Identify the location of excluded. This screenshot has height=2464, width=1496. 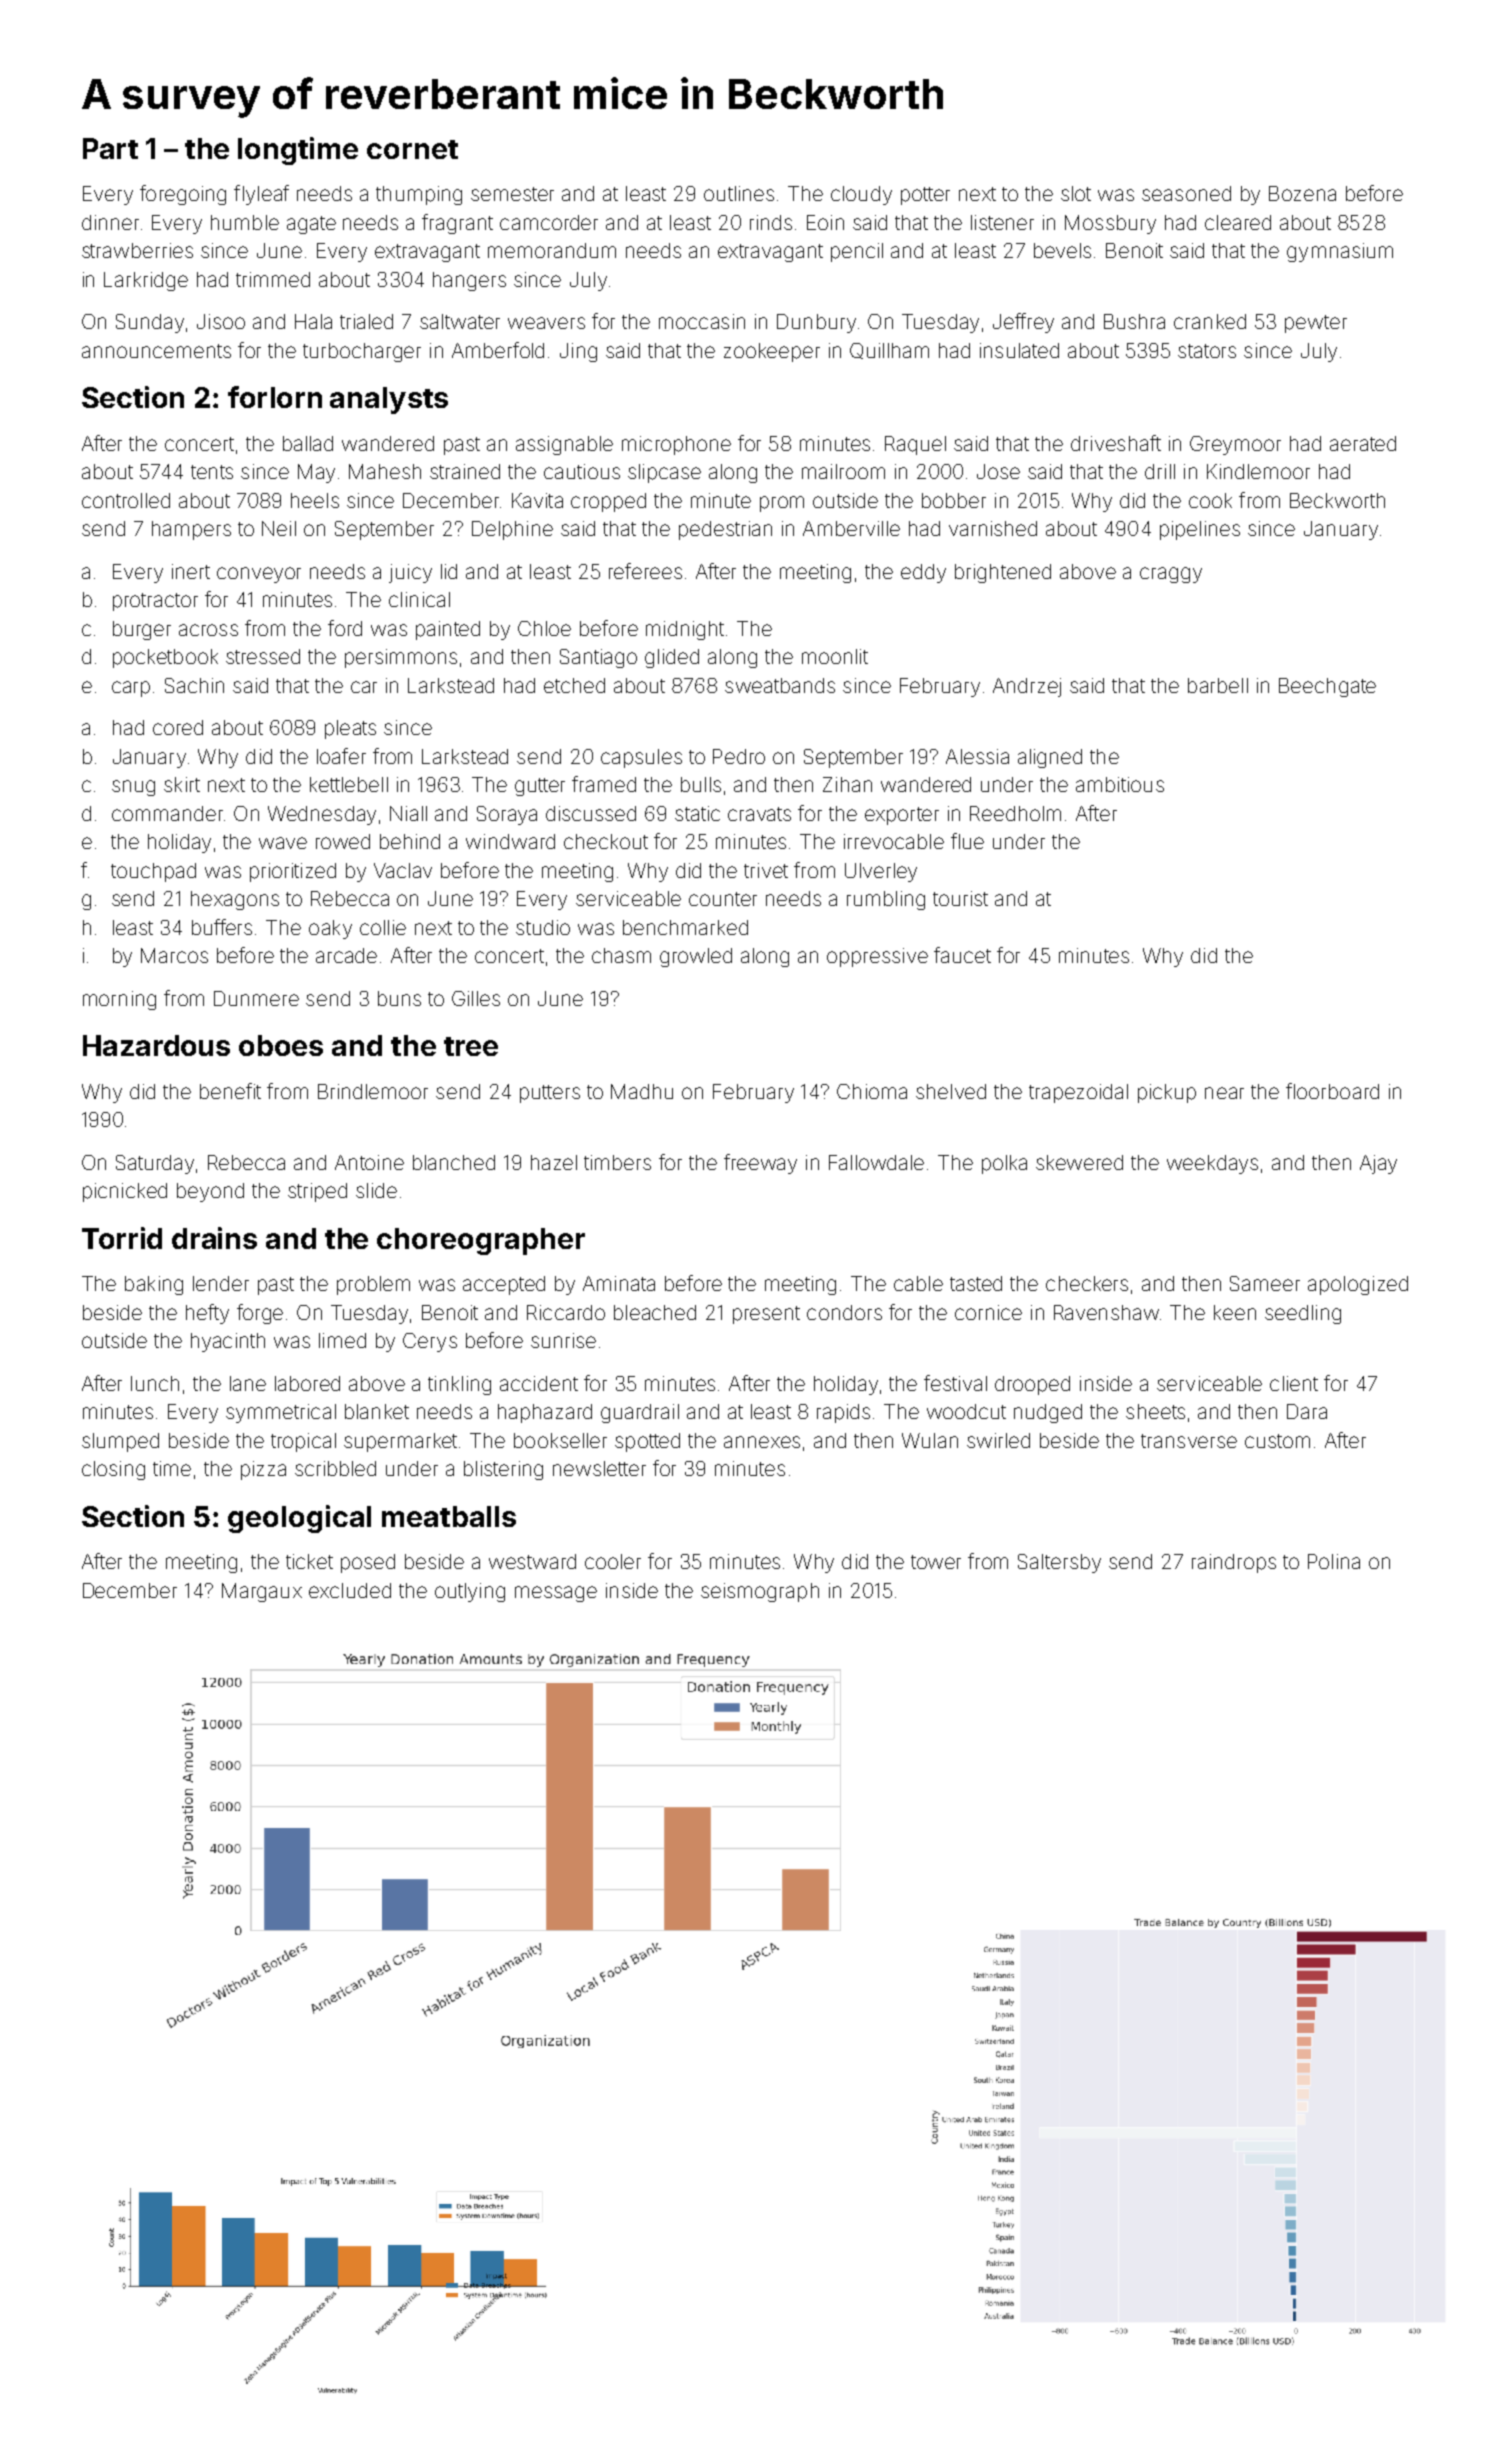
(350, 1590).
